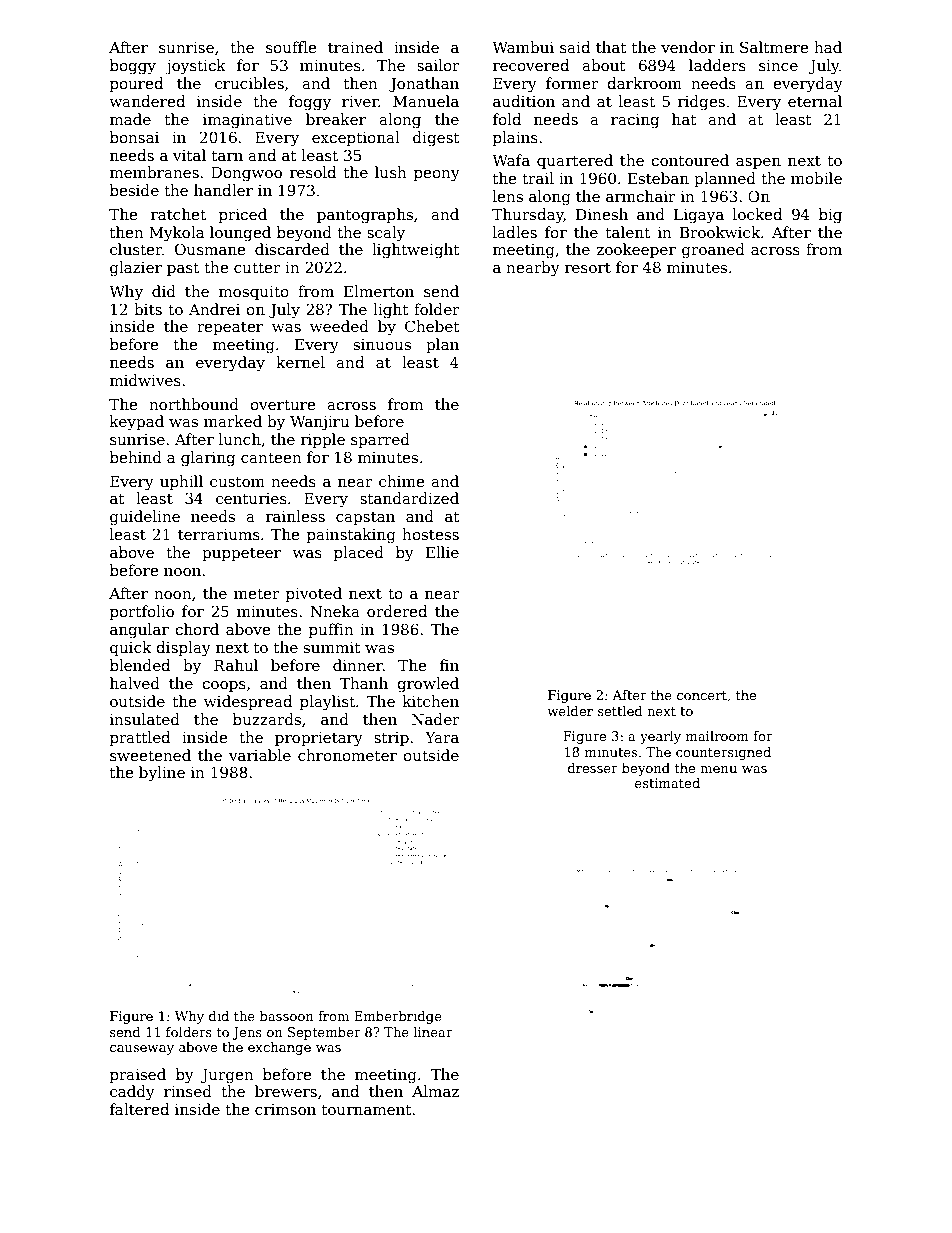  Describe the element at coordinates (331, 630) in the screenshot. I see `puffin` at that location.
